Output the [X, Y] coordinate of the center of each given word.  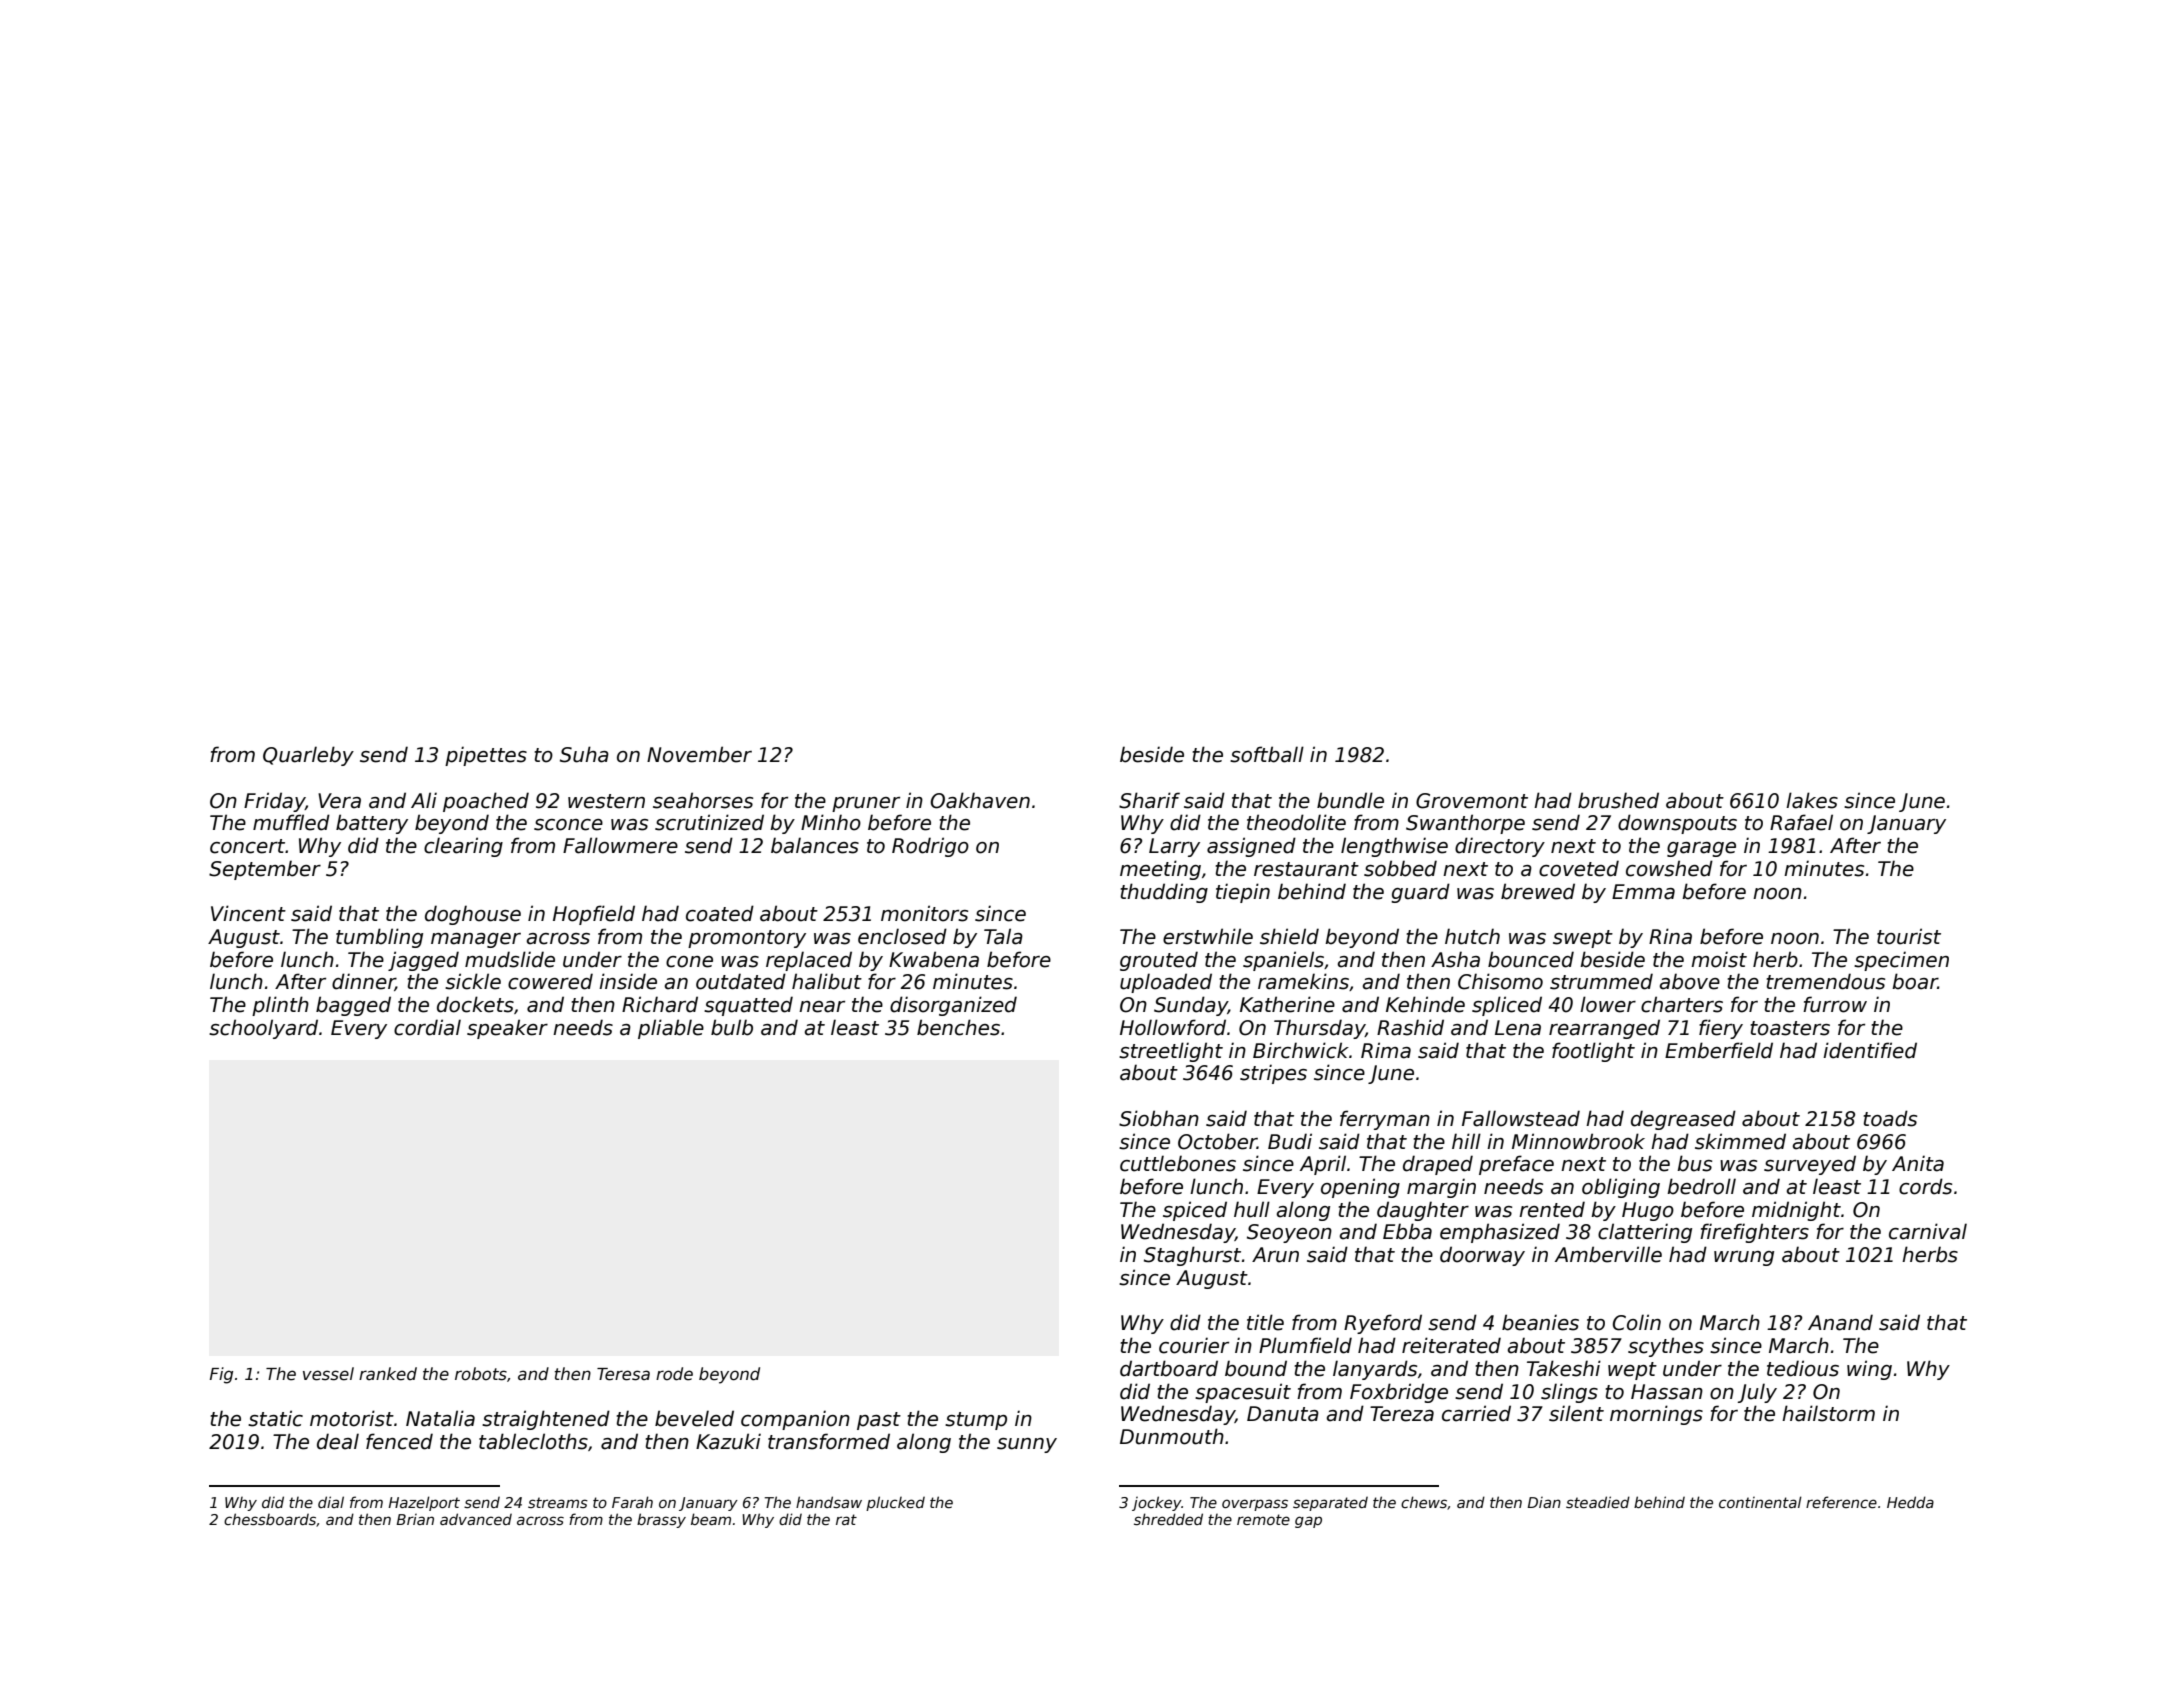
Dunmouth [1172, 1436]
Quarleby [308, 756]
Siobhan [1159, 1118]
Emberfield [1719, 1050]
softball [1267, 754]
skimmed [1740, 1141]
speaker [507, 1029]
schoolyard [263, 1029]
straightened [546, 1420]
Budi [1290, 1141]
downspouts [1677, 824]
